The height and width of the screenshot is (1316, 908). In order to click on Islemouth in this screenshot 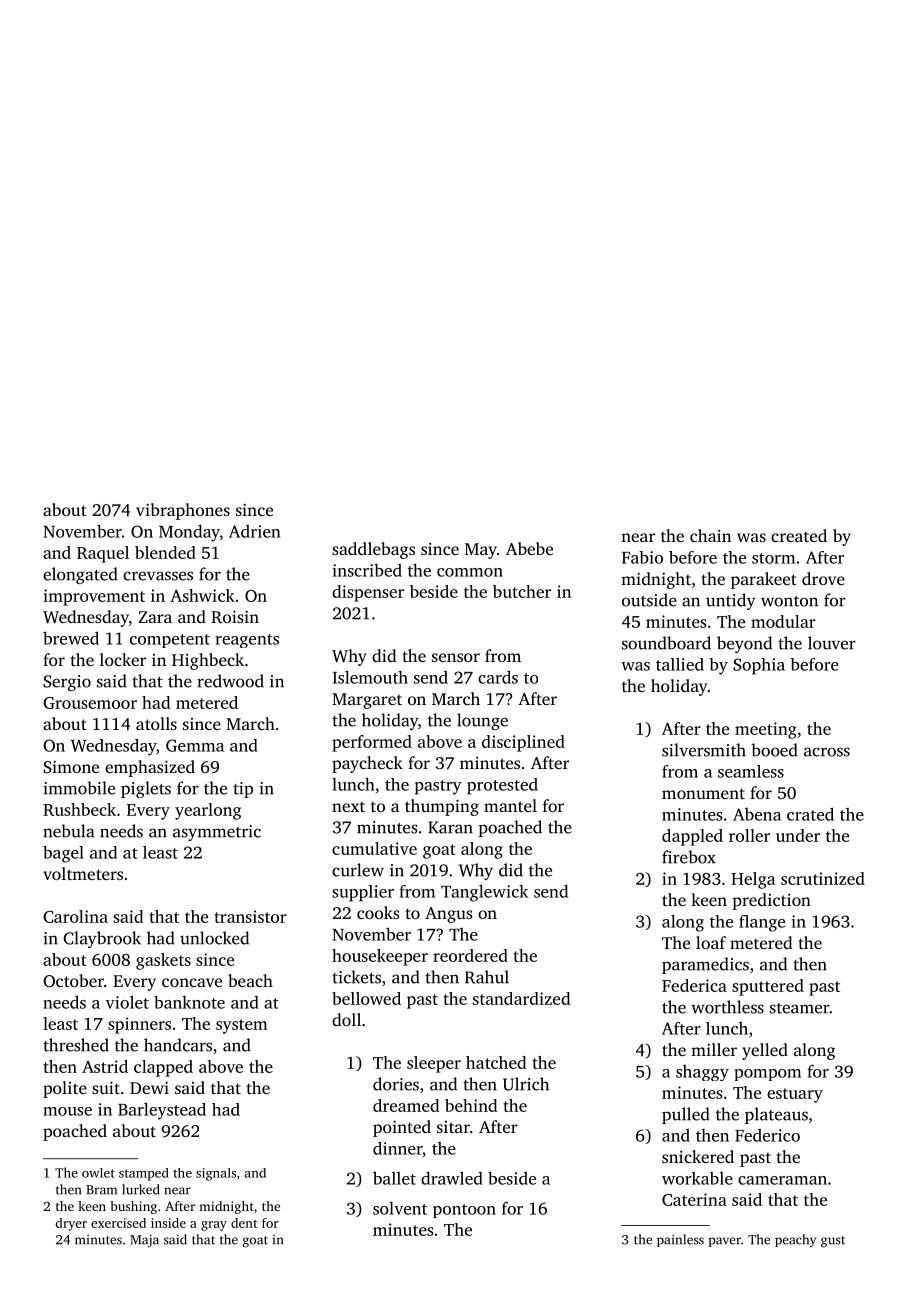, I will do `click(370, 677)`.
